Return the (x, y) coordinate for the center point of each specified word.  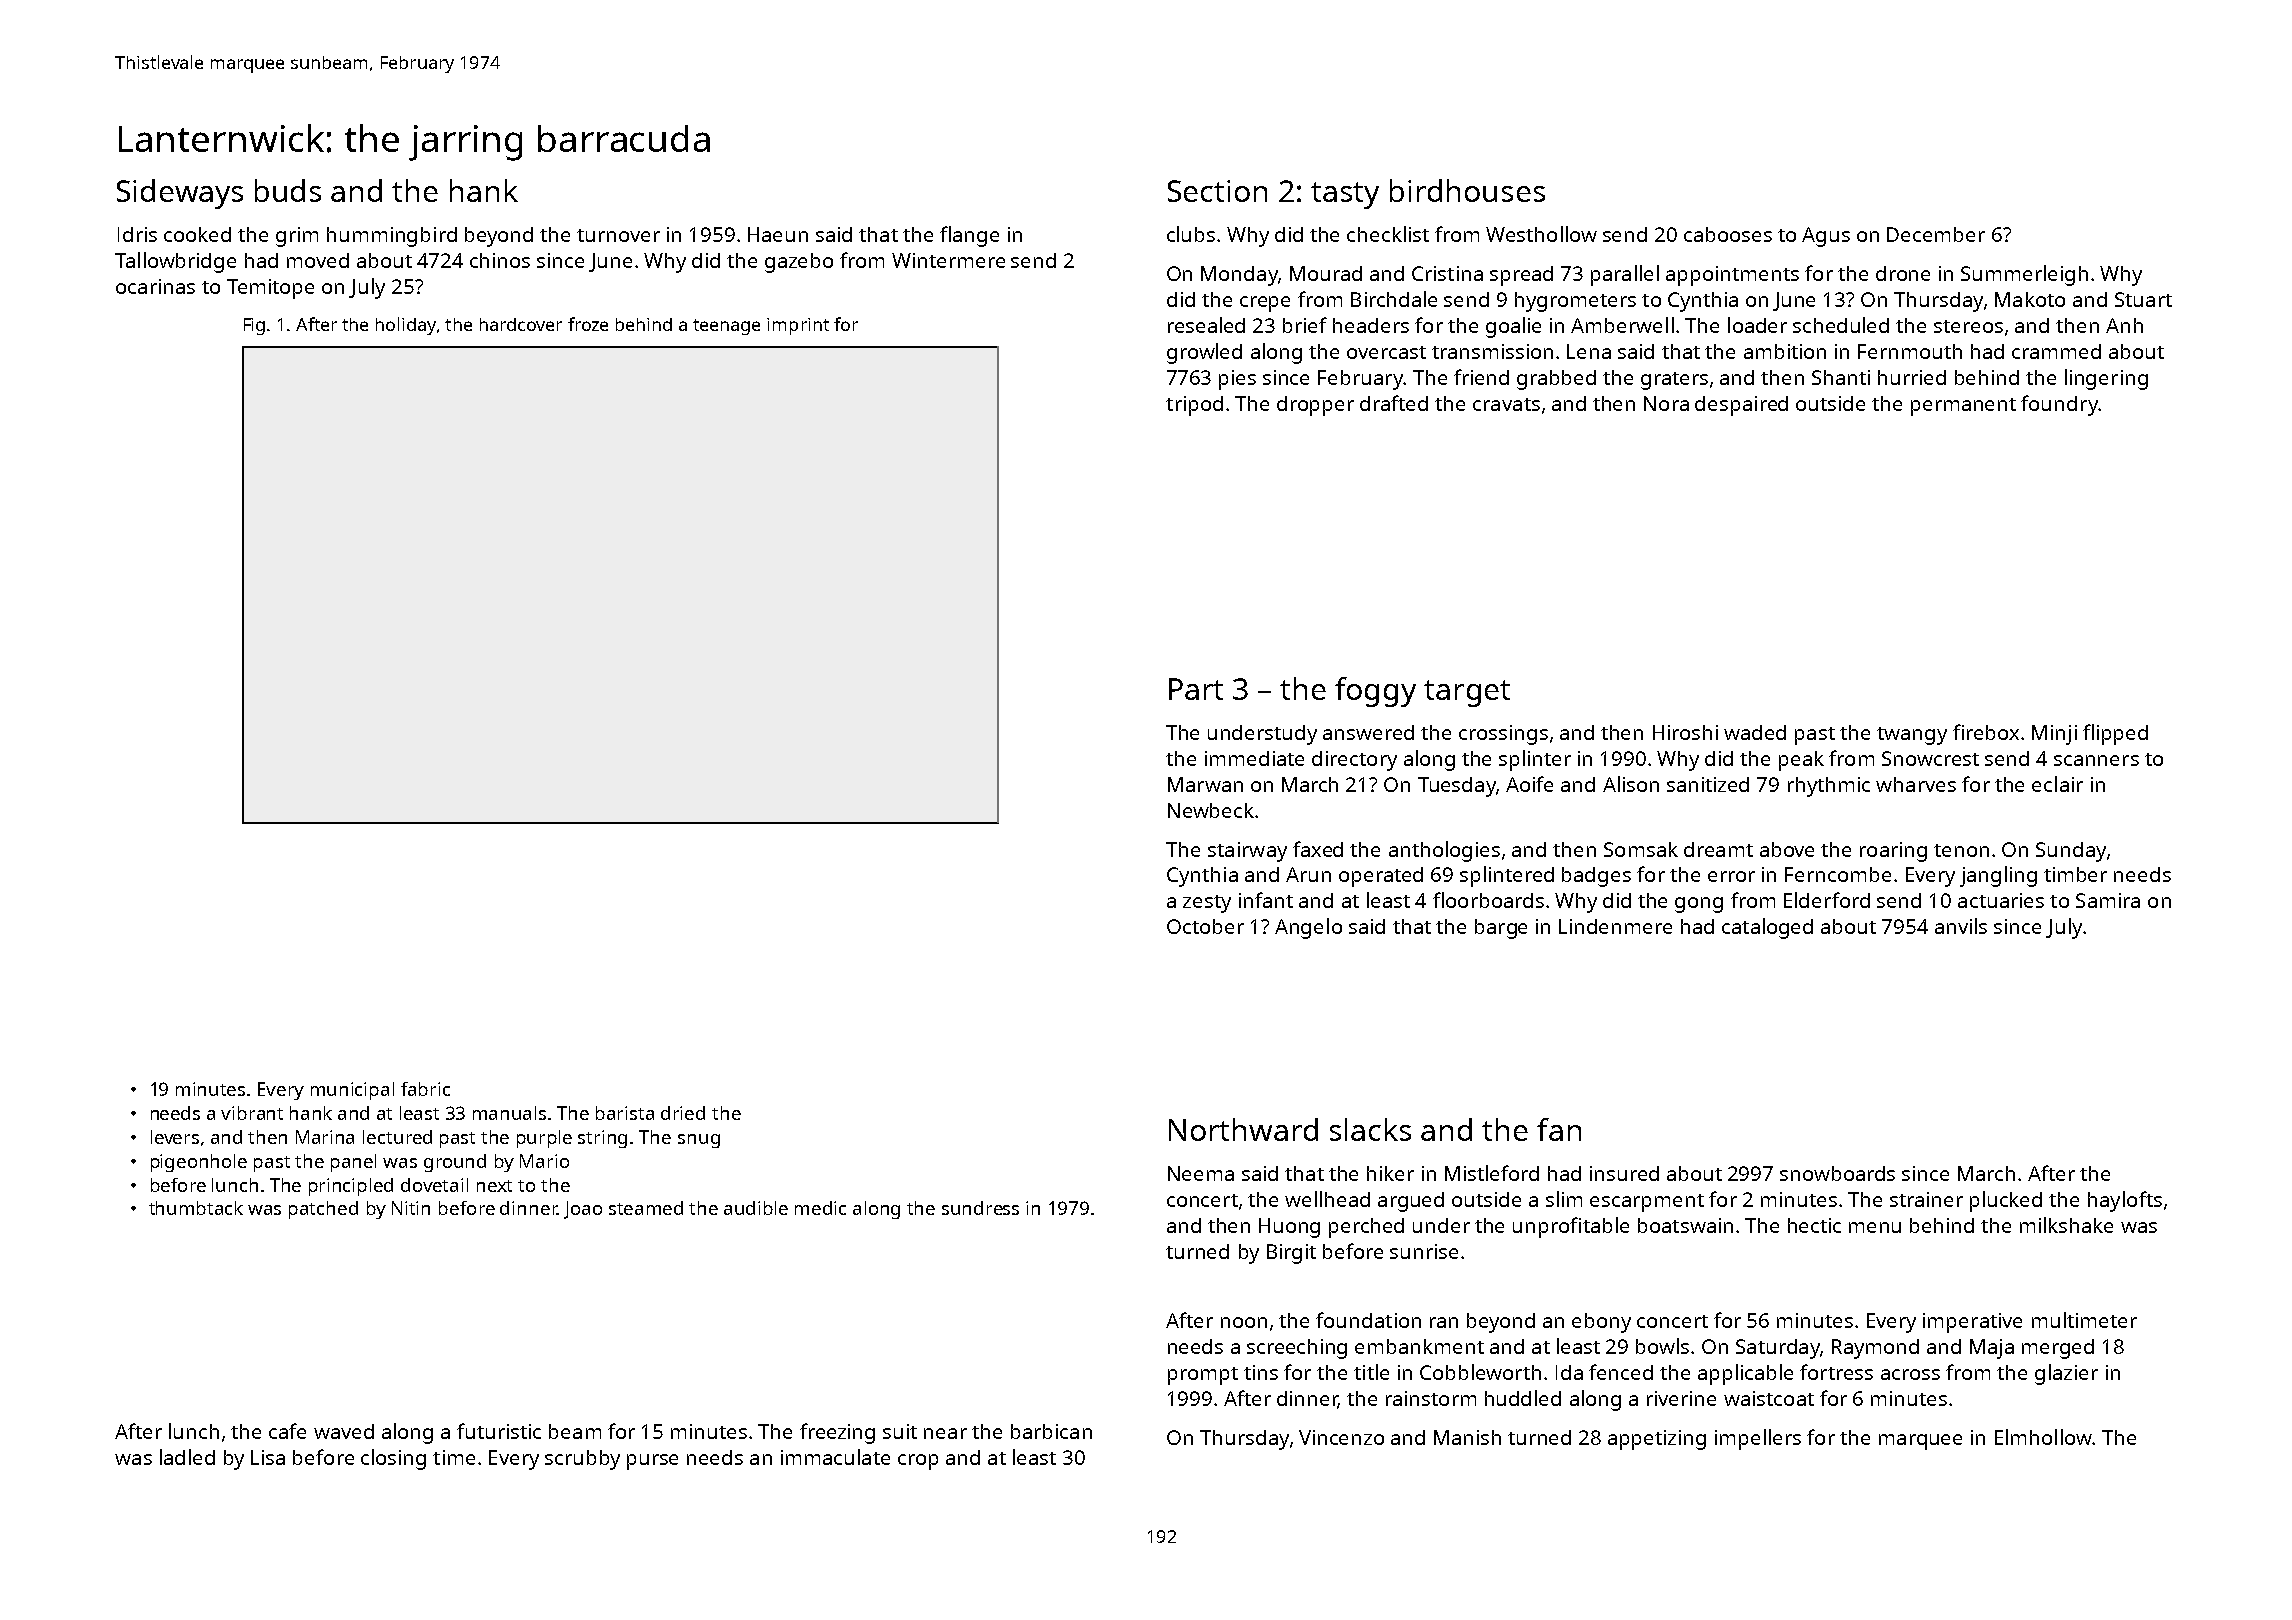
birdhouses (1467, 190)
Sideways (180, 194)
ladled (187, 1457)
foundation (1368, 1320)
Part (1196, 689)
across (1910, 1374)
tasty (1345, 195)
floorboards (1488, 900)
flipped (2115, 734)
